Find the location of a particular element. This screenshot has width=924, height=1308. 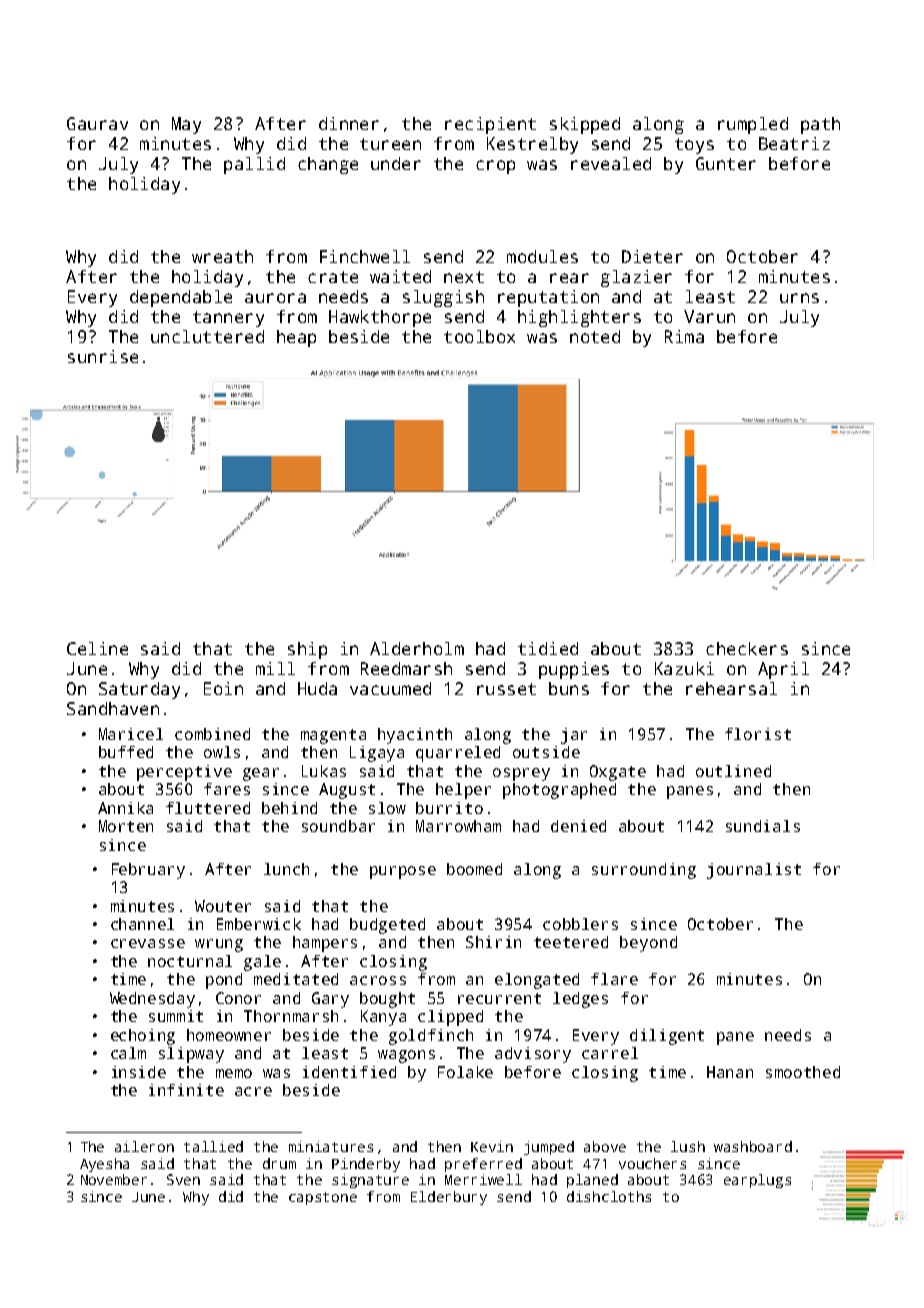

Gaurav is located at coordinates (97, 123).
